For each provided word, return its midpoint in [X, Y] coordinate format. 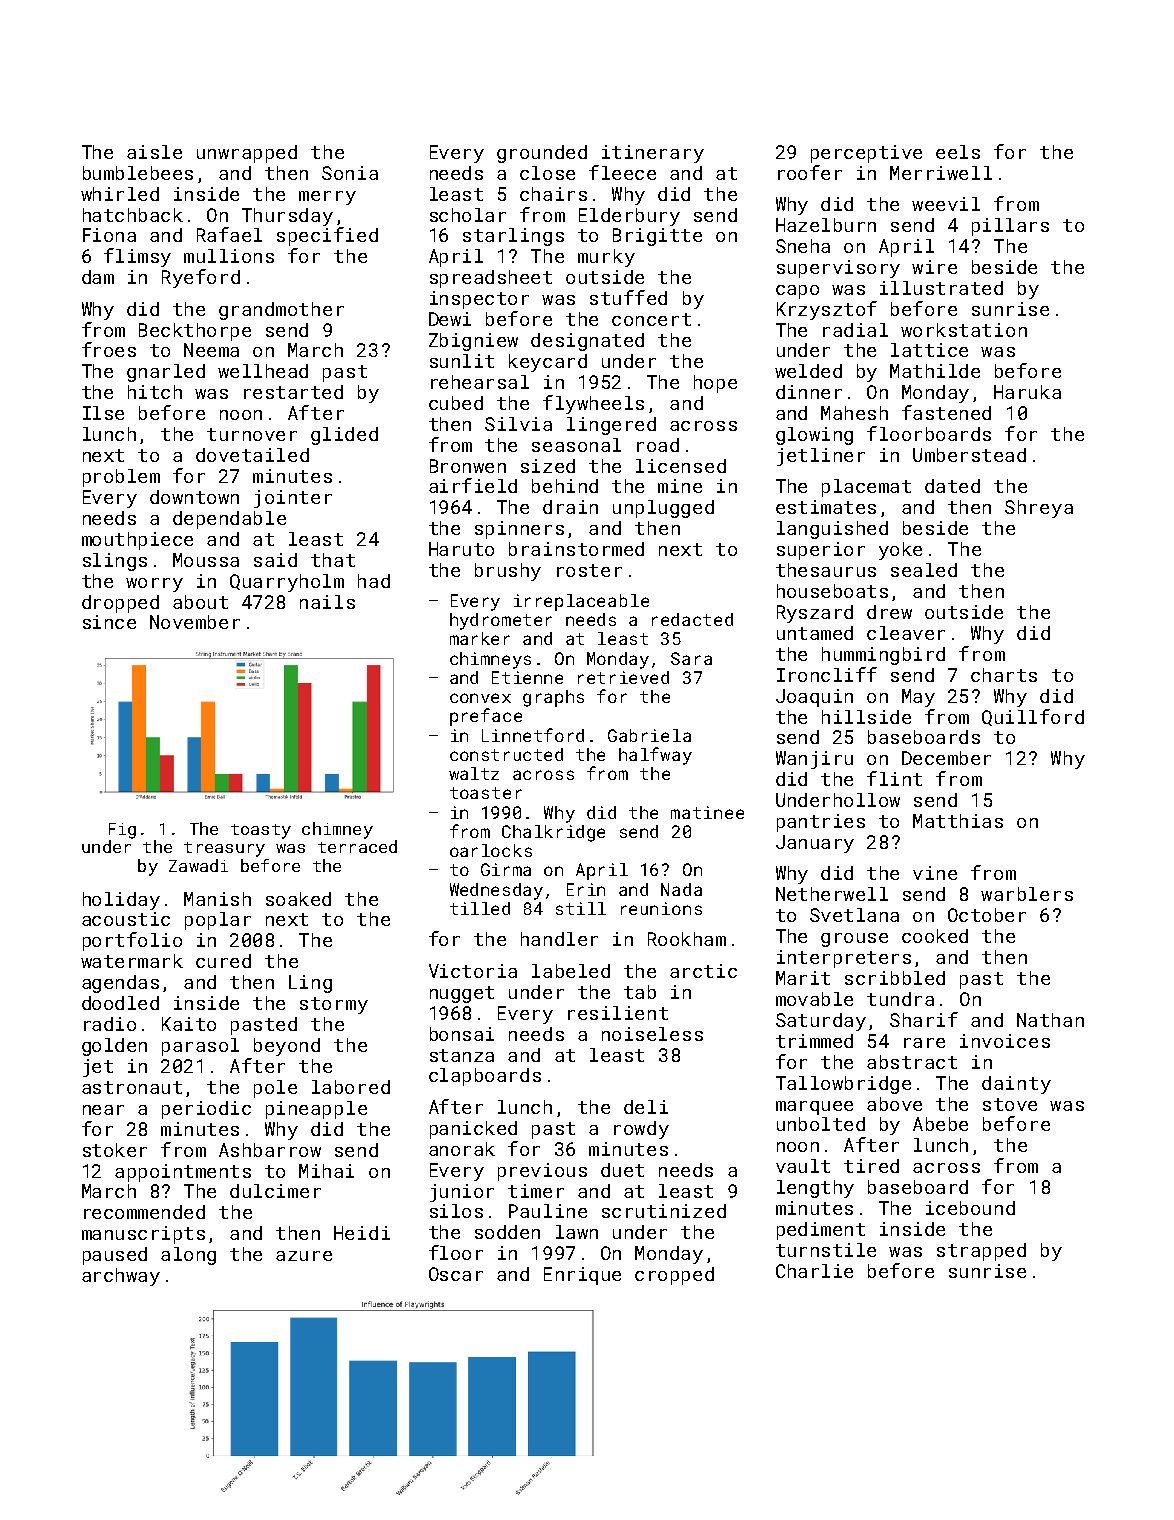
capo [797, 292]
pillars [1010, 227]
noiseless [652, 1034]
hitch [155, 392]
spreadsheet [491, 279]
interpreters [844, 959]
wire [934, 267]
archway [121, 1277]
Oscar [456, 1274]
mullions [229, 256]
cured [223, 961]
